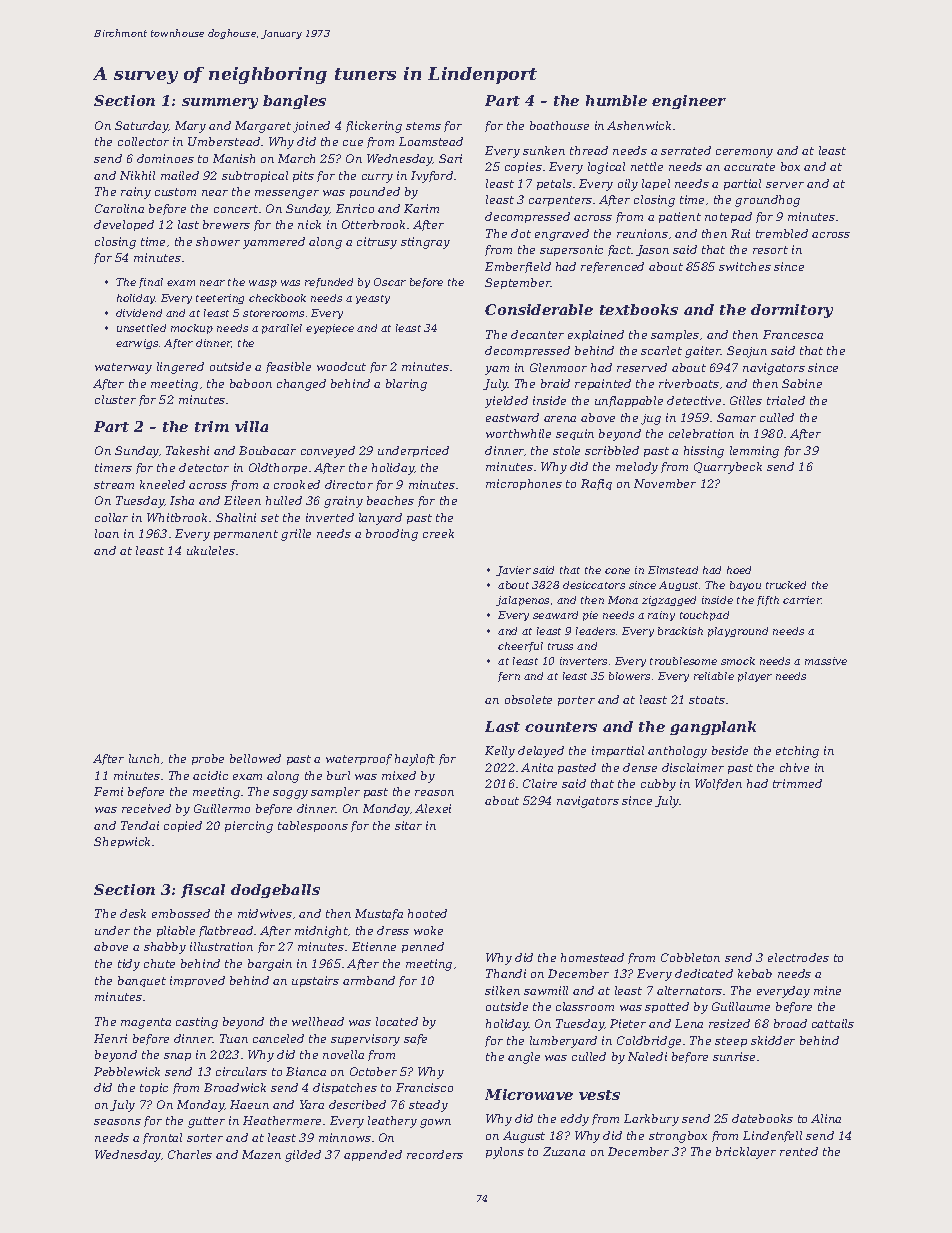 The image size is (952, 1233). I want to click on Charles, so click(190, 1154).
